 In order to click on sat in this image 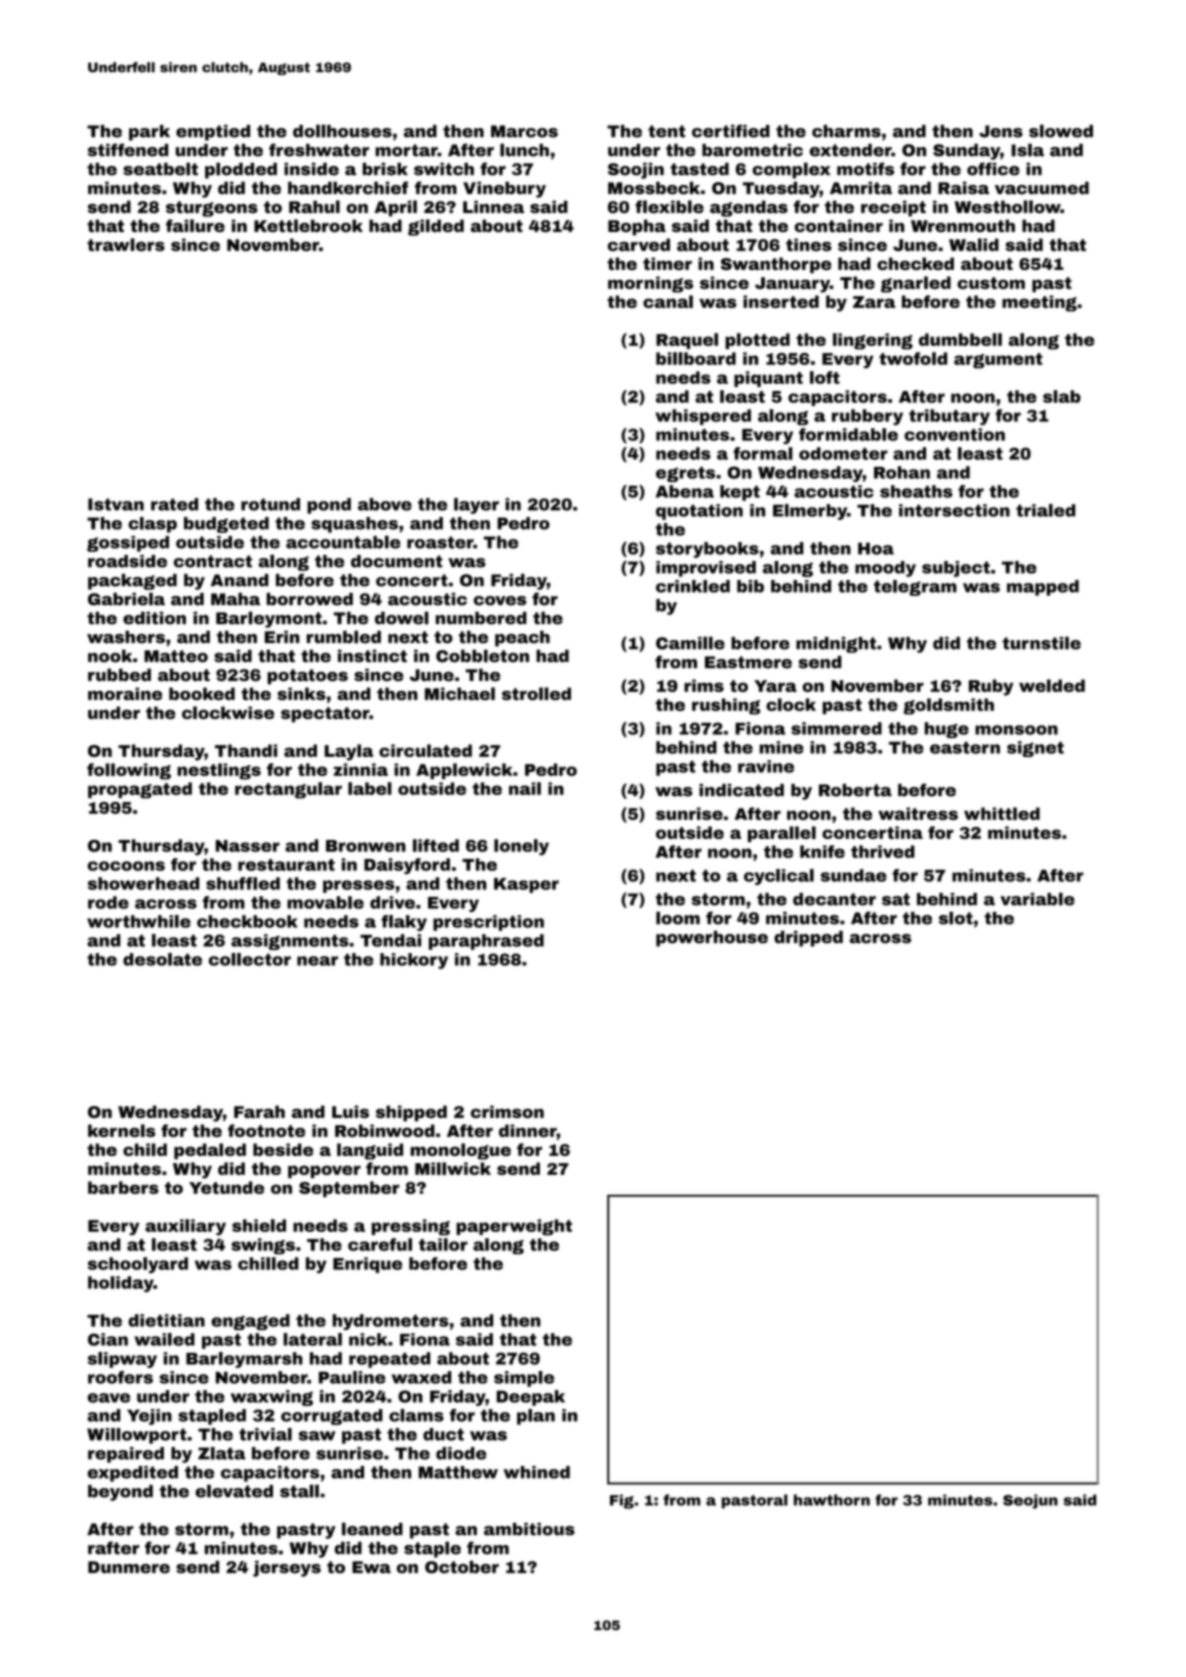, I will do `click(896, 899)`.
